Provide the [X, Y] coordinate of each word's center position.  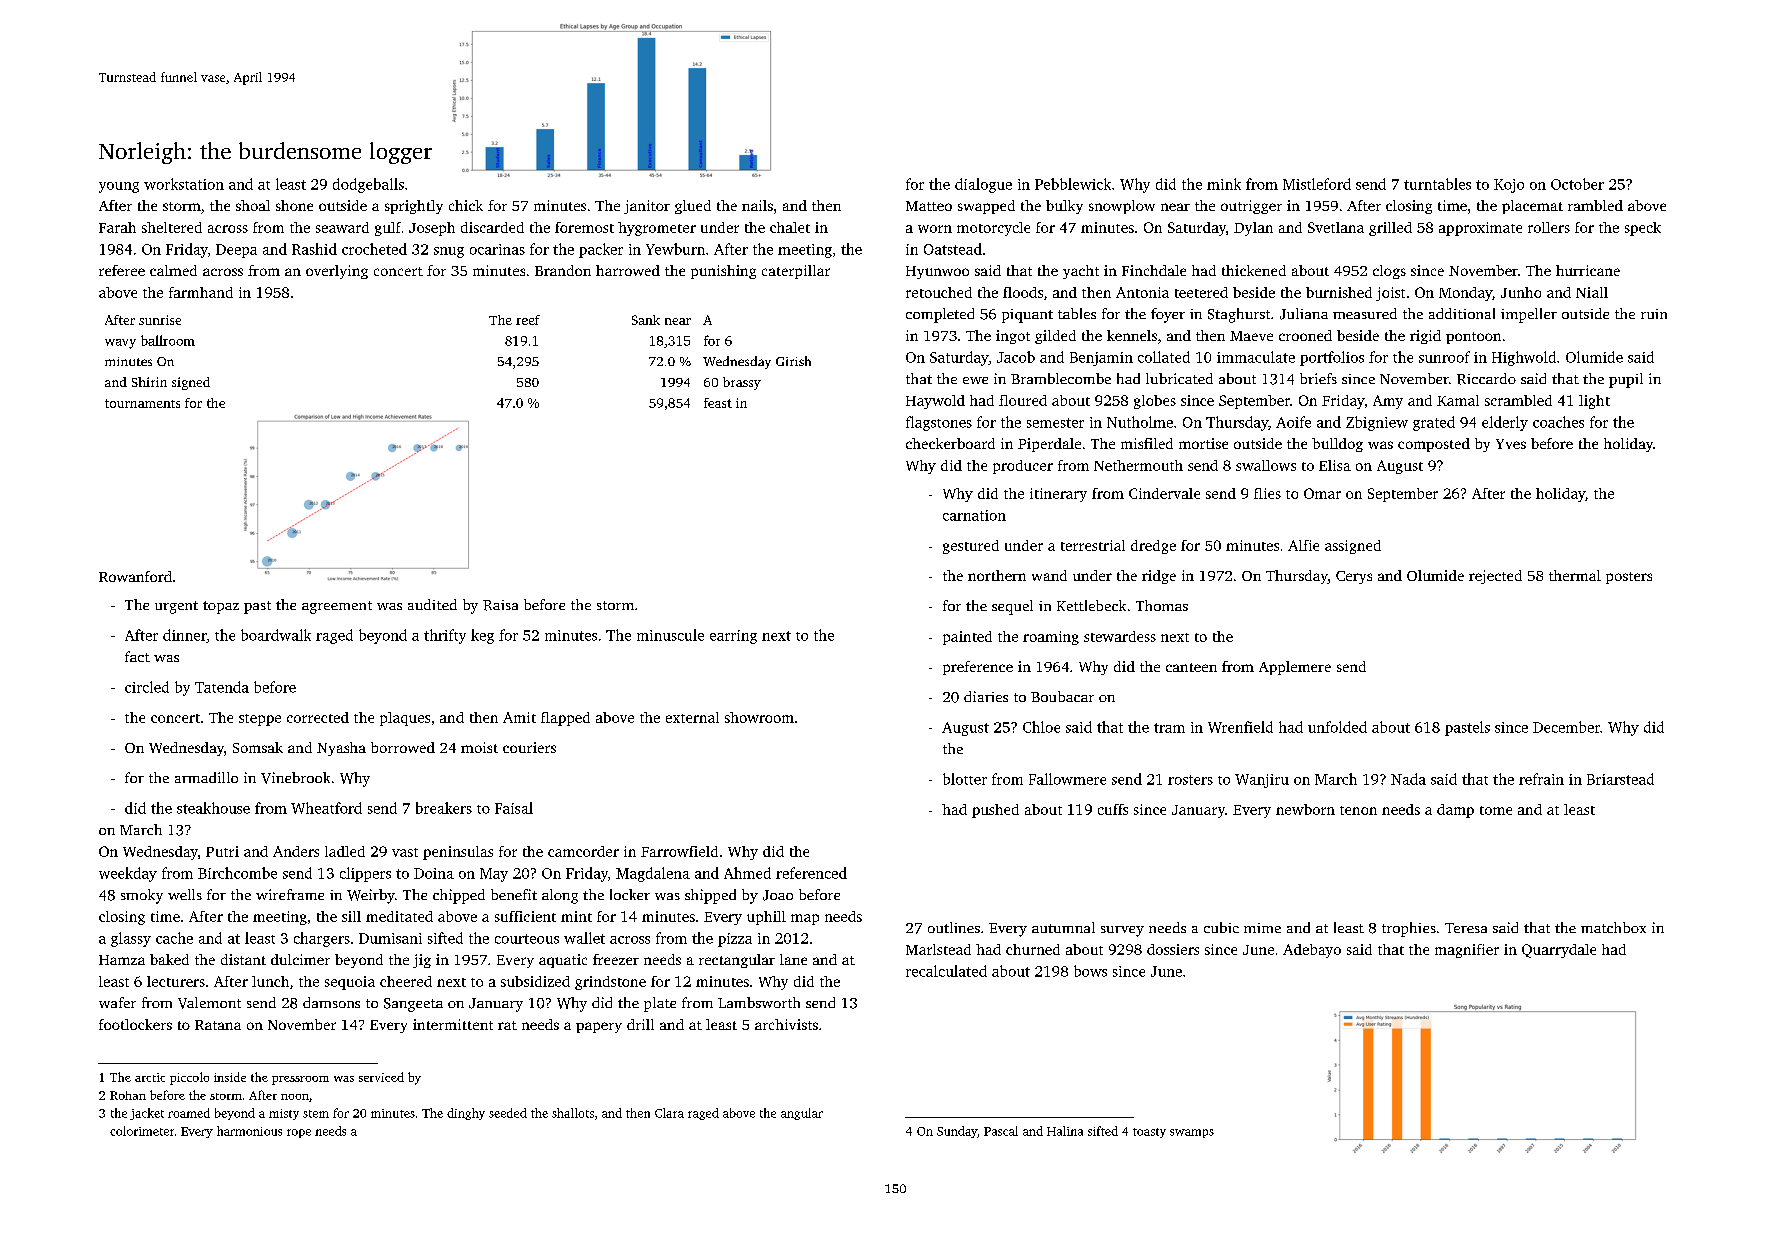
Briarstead [1620, 779]
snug [449, 252]
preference [978, 668]
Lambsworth [759, 1002]
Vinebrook [295, 778]
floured [1023, 400]
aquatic [563, 961]
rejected [1495, 577]
